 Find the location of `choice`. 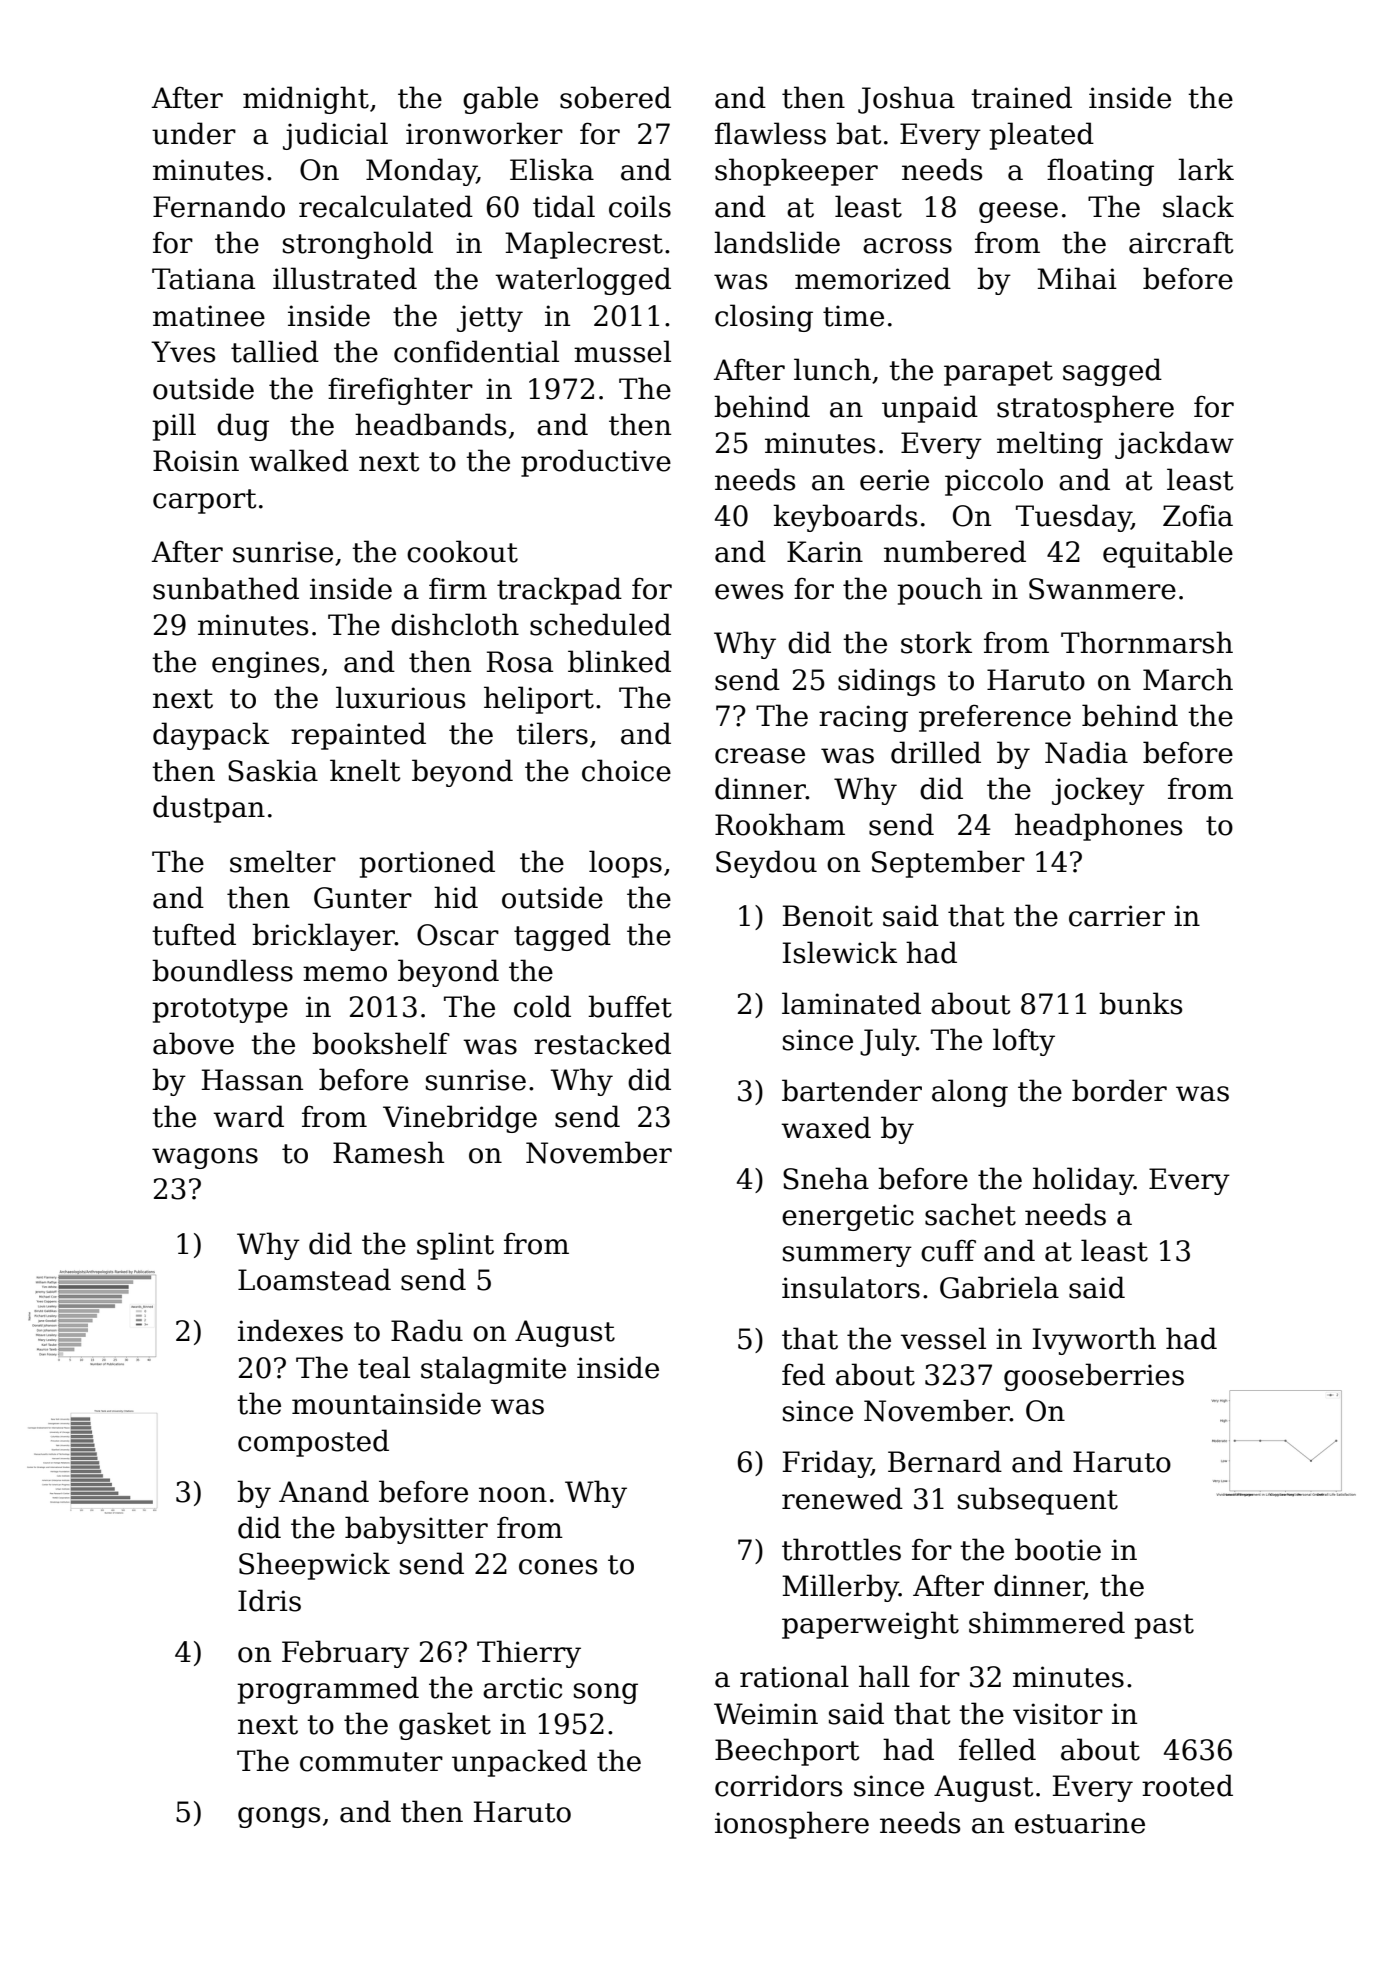

choice is located at coordinates (626, 770).
